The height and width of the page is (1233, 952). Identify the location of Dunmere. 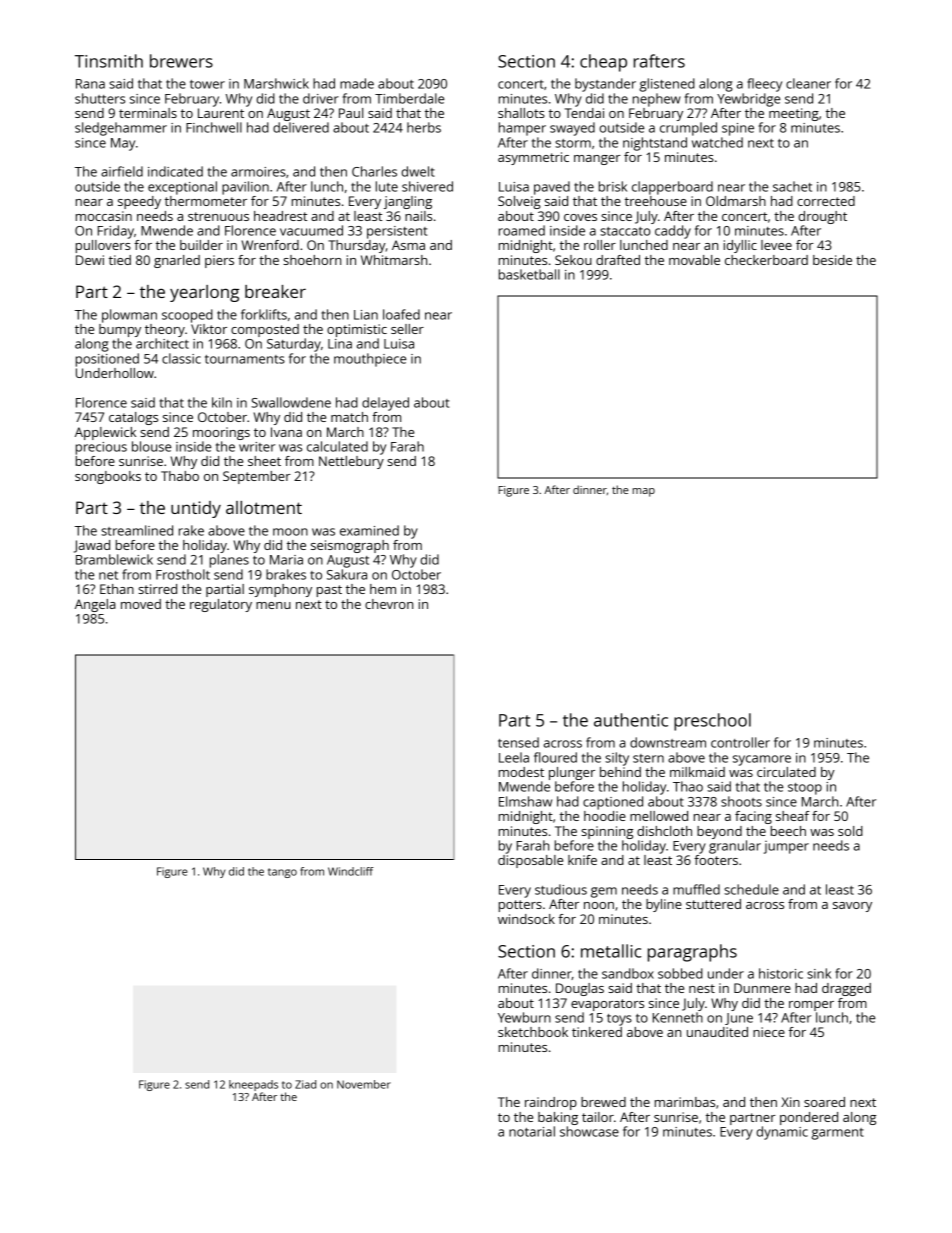
(762, 988).
